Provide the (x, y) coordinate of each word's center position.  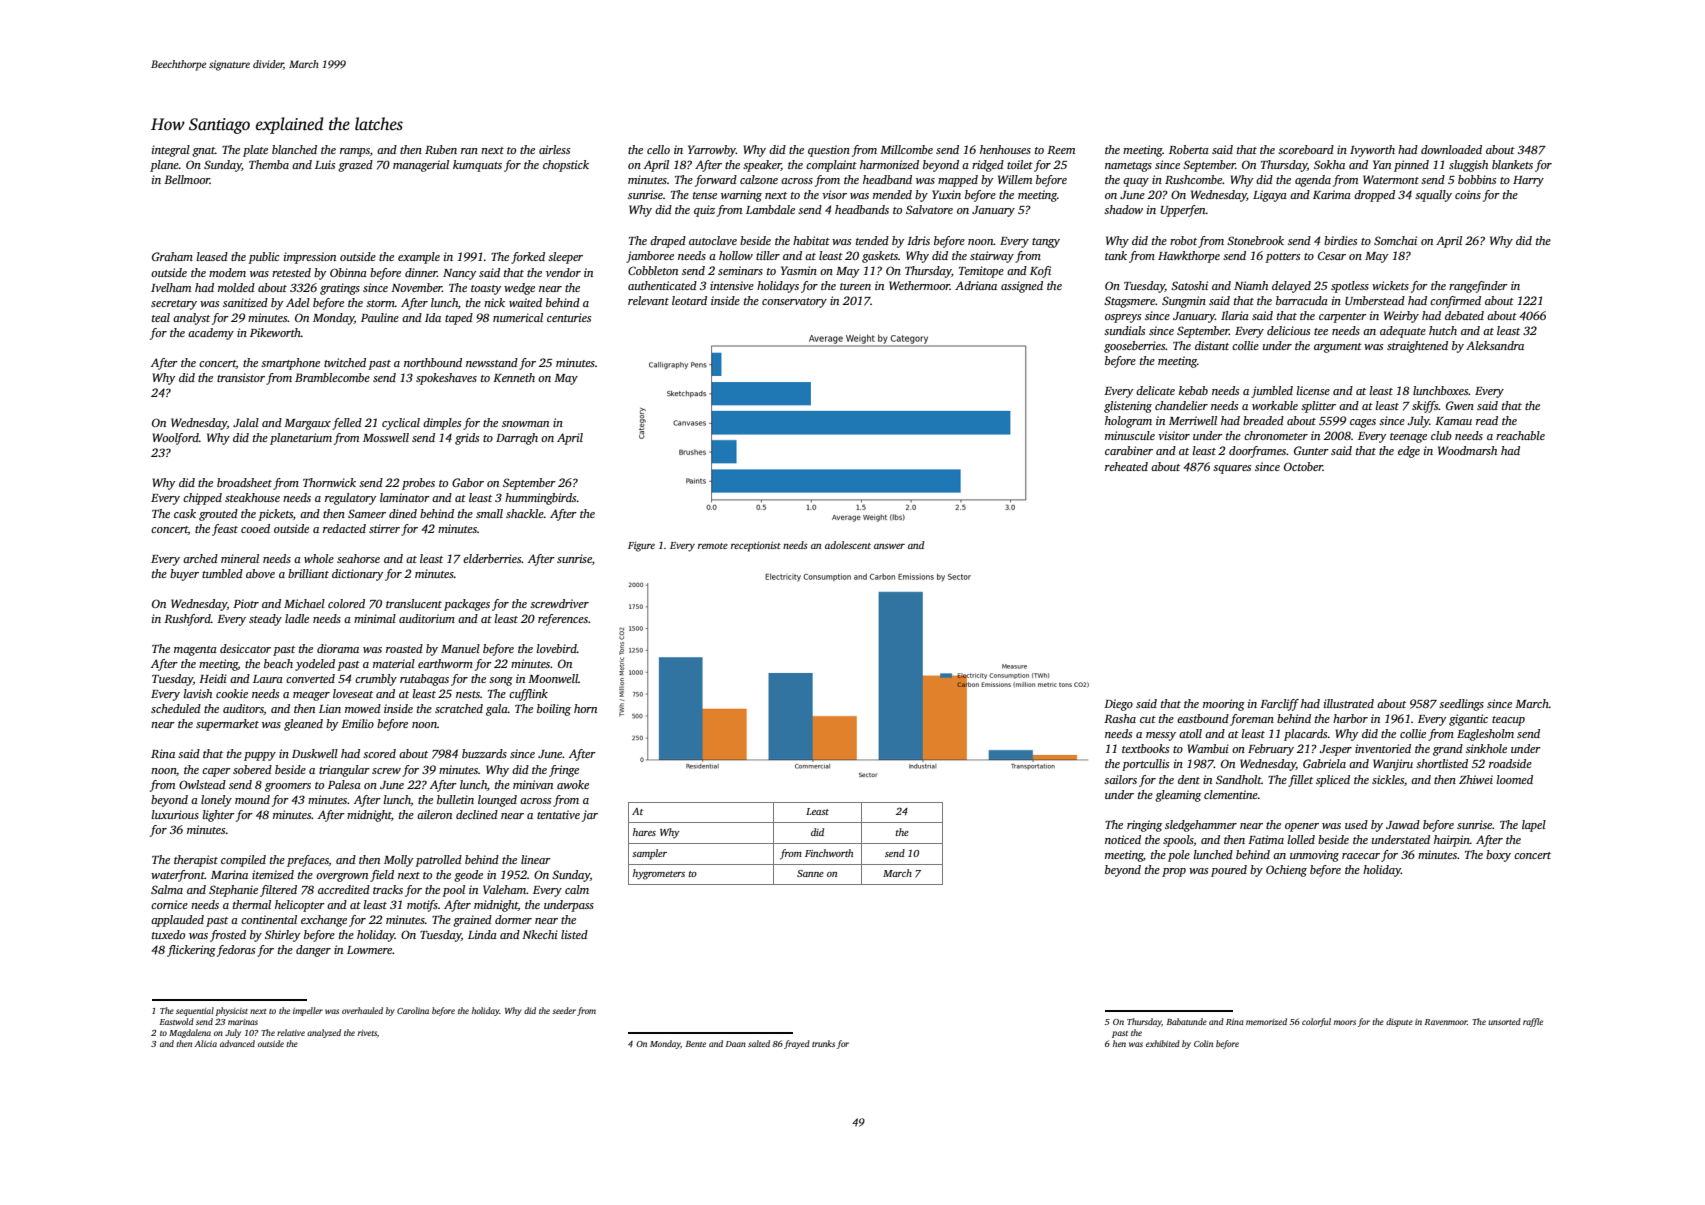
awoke (573, 784)
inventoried (1383, 748)
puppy (260, 756)
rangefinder (1478, 287)
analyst (191, 319)
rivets (367, 1033)
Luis (325, 164)
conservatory (794, 303)
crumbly (376, 680)
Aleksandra (1495, 345)
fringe (564, 771)
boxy (1498, 856)
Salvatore (929, 209)
